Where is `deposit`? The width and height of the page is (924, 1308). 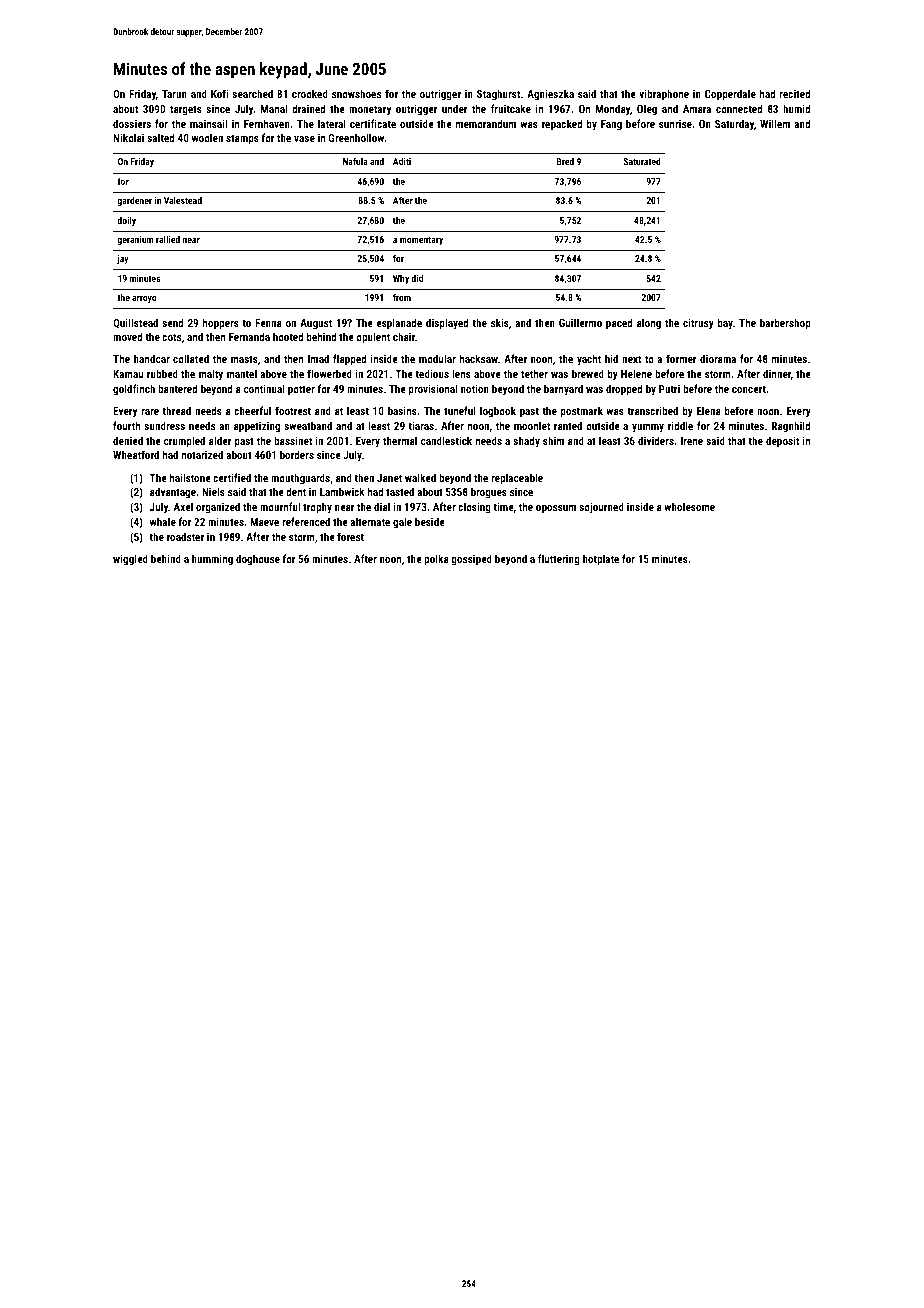 deposit is located at coordinates (782, 441).
